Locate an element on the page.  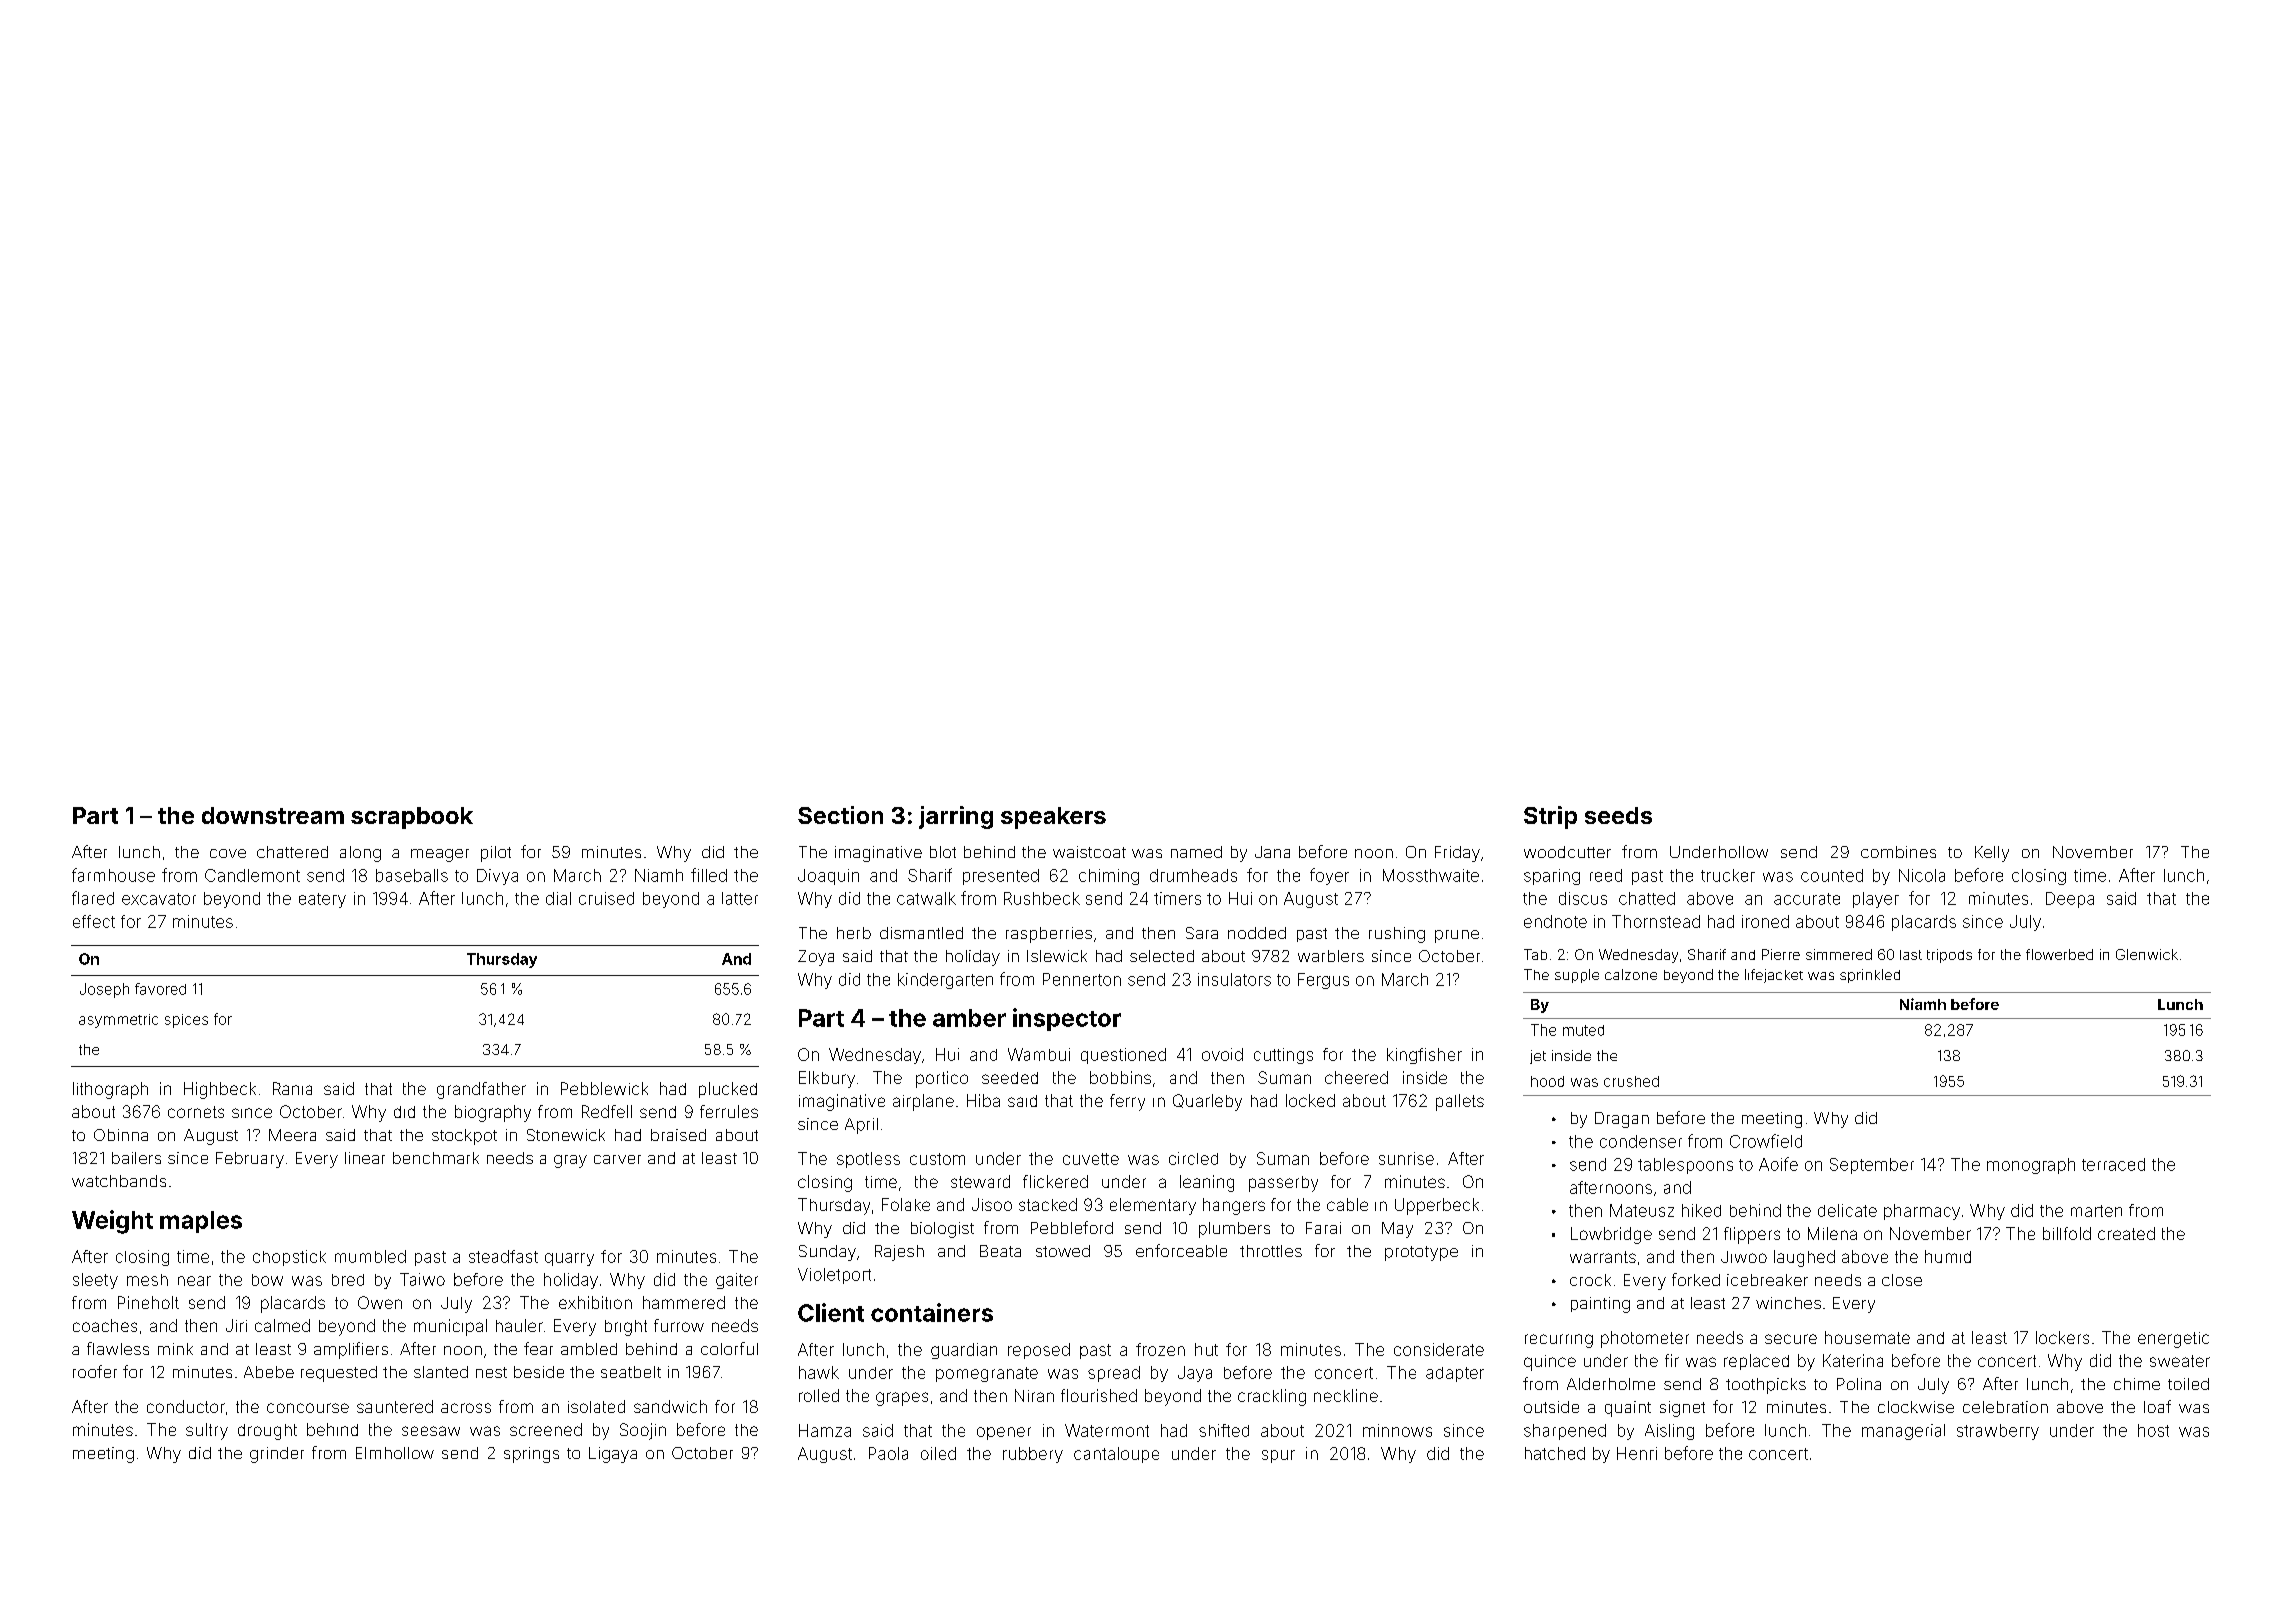
scrapbook is located at coordinates (412, 818).
